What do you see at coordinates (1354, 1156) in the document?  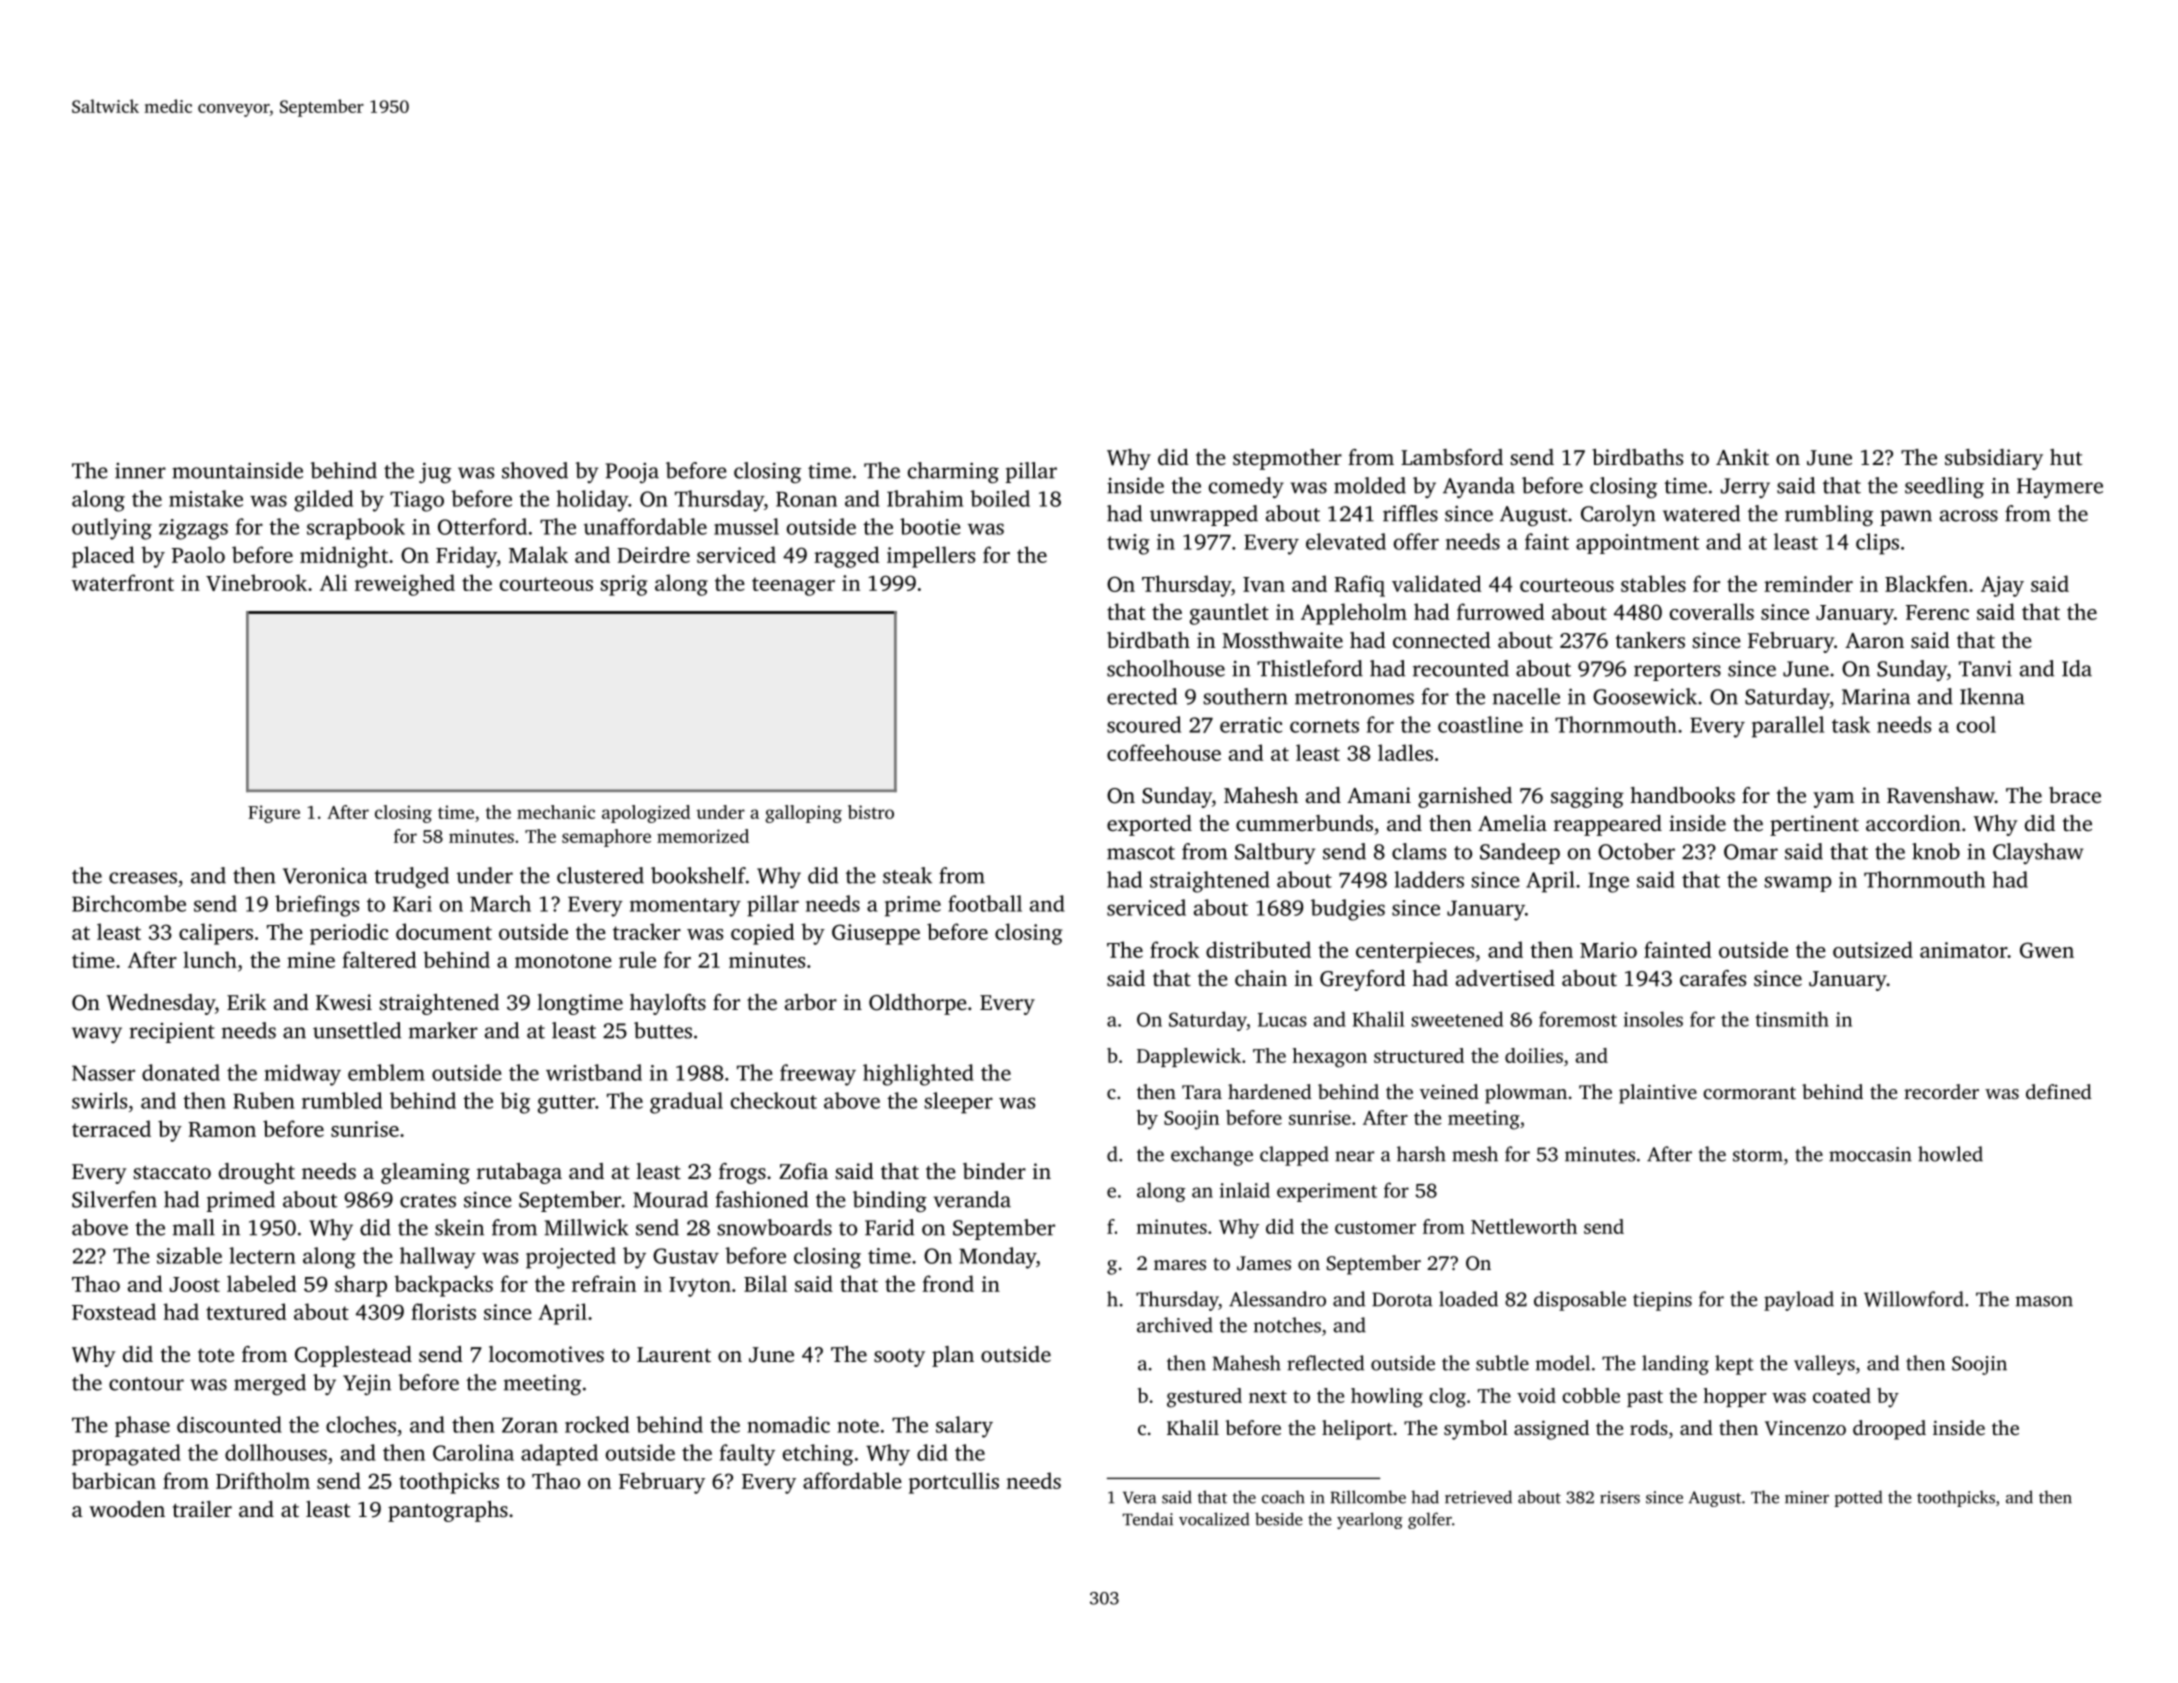 I see `near` at bounding box center [1354, 1156].
